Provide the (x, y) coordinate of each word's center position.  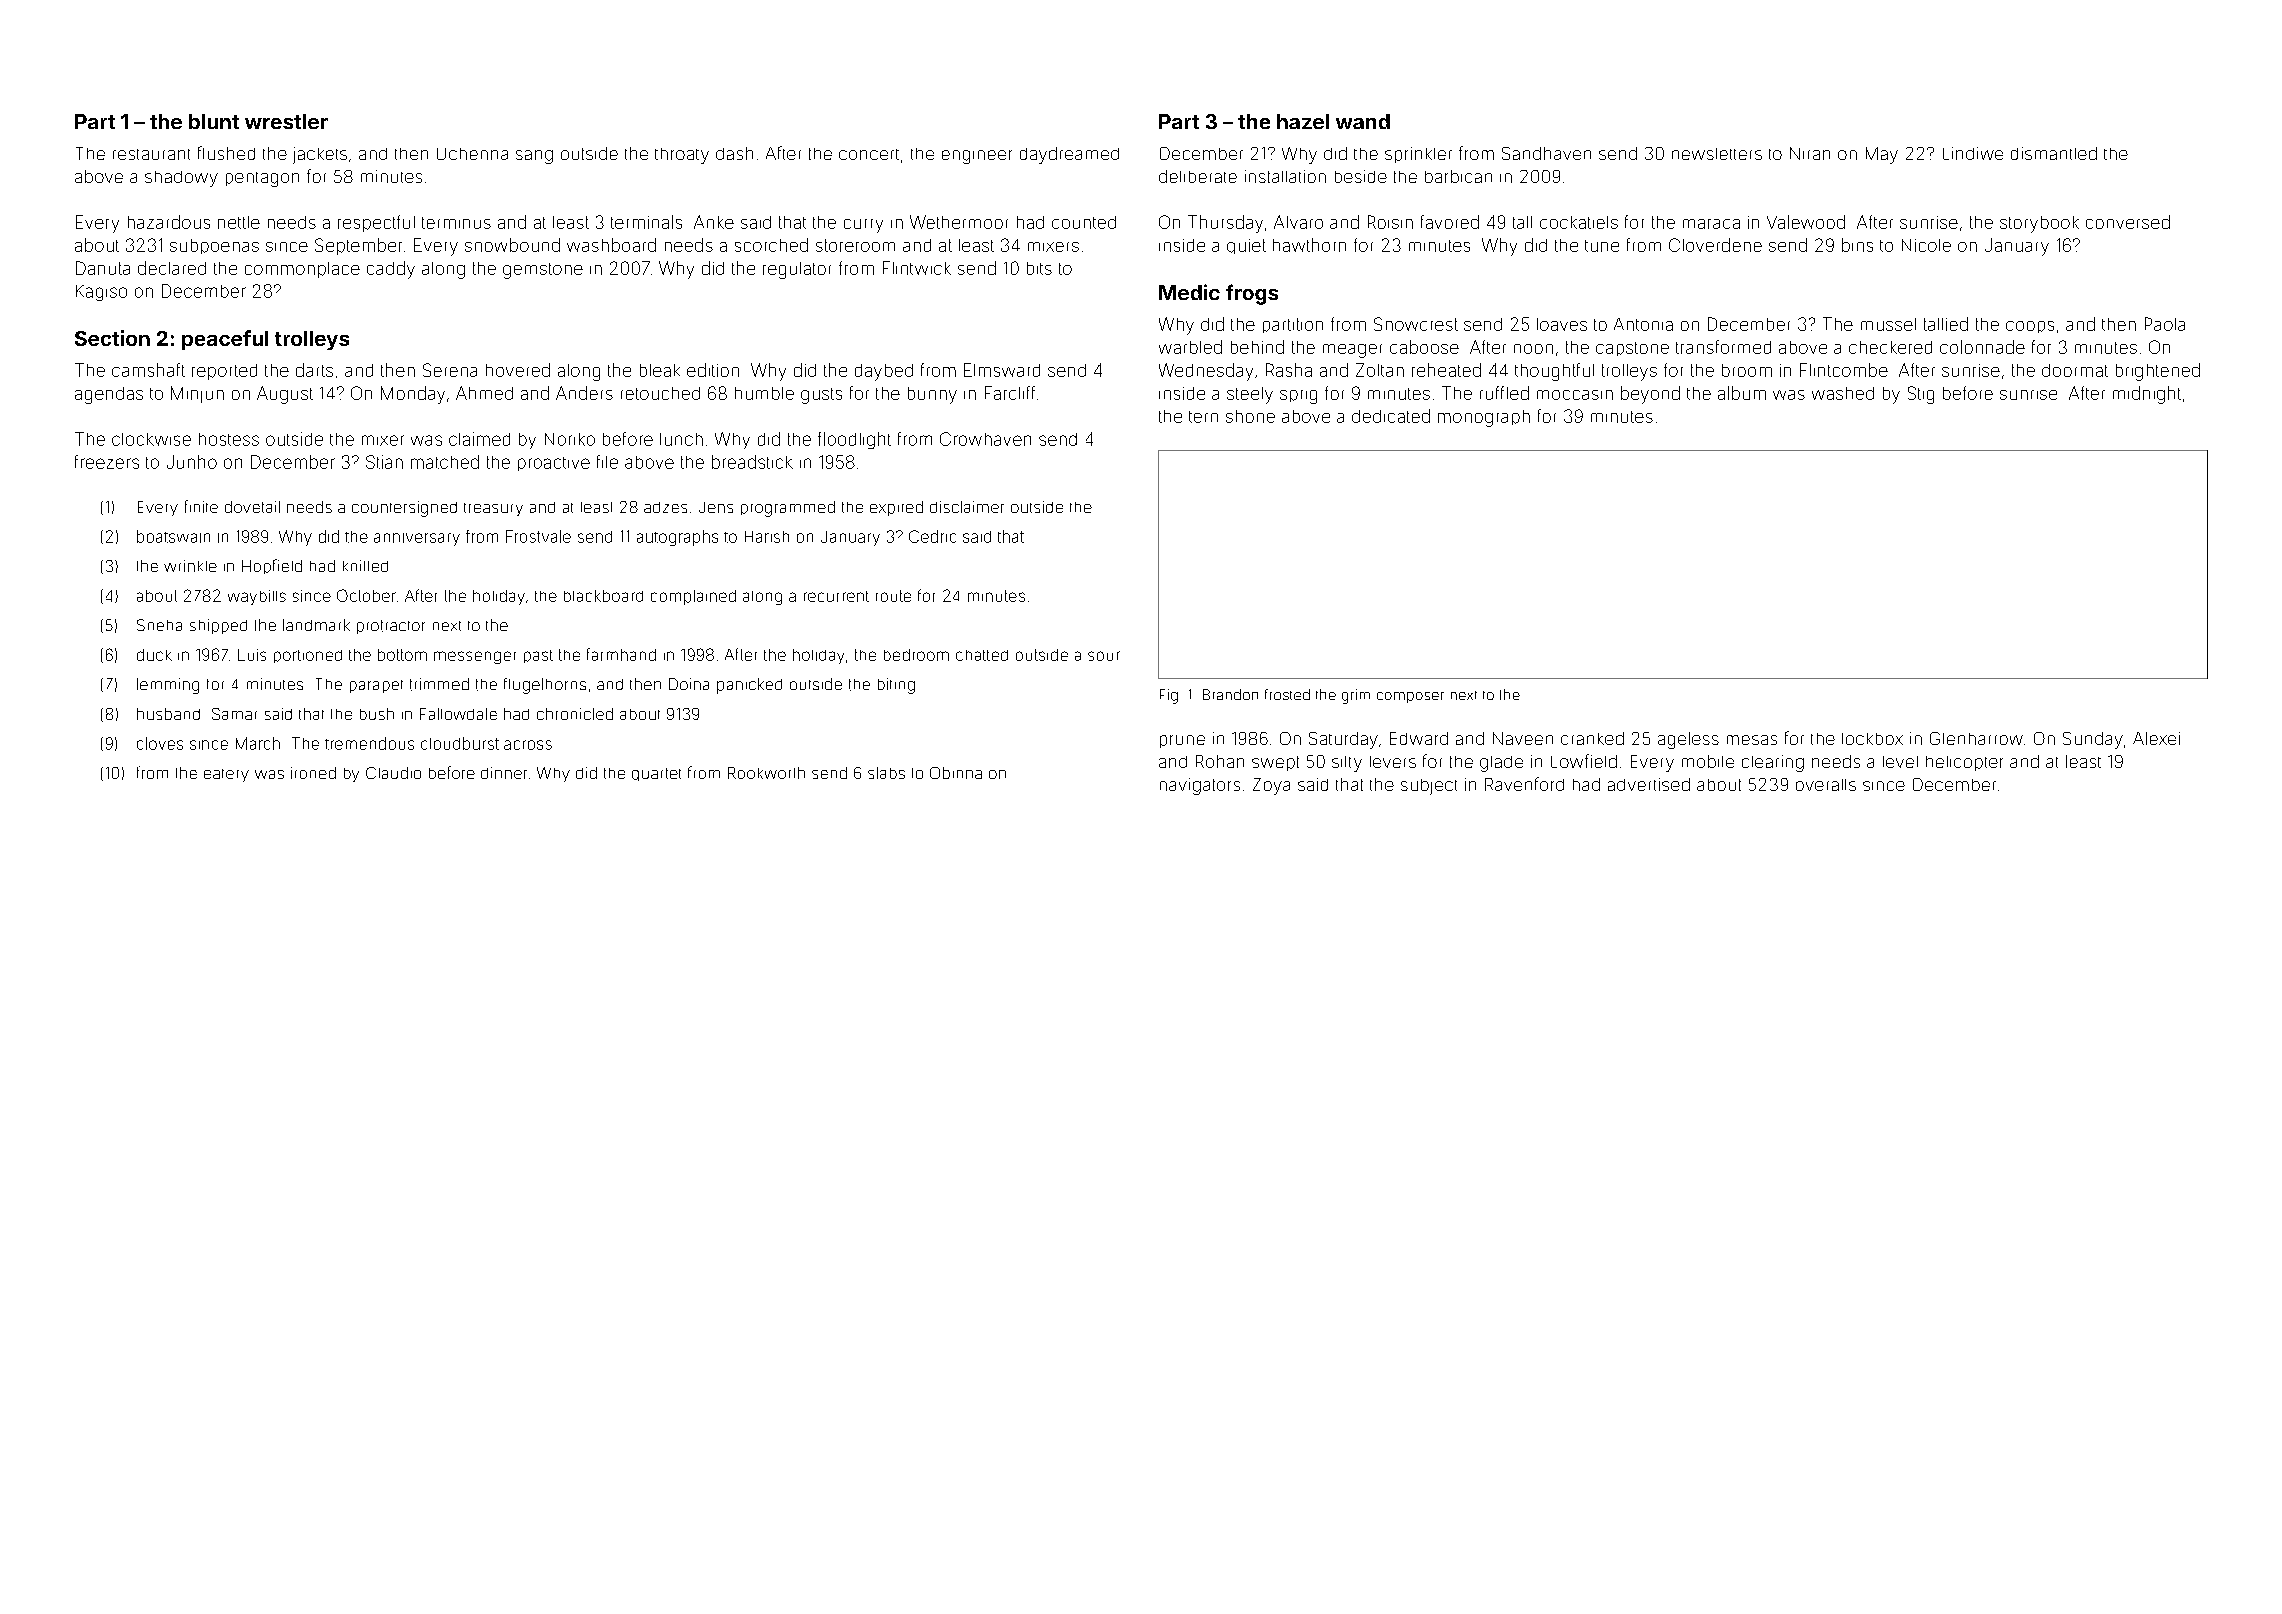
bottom (402, 655)
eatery (226, 775)
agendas (109, 395)
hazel (1303, 121)
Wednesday (1206, 372)
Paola (2165, 324)
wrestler (286, 121)
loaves (1562, 324)
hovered (518, 370)
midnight (2147, 395)
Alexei (2156, 738)
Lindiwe (1973, 153)
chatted (982, 655)
